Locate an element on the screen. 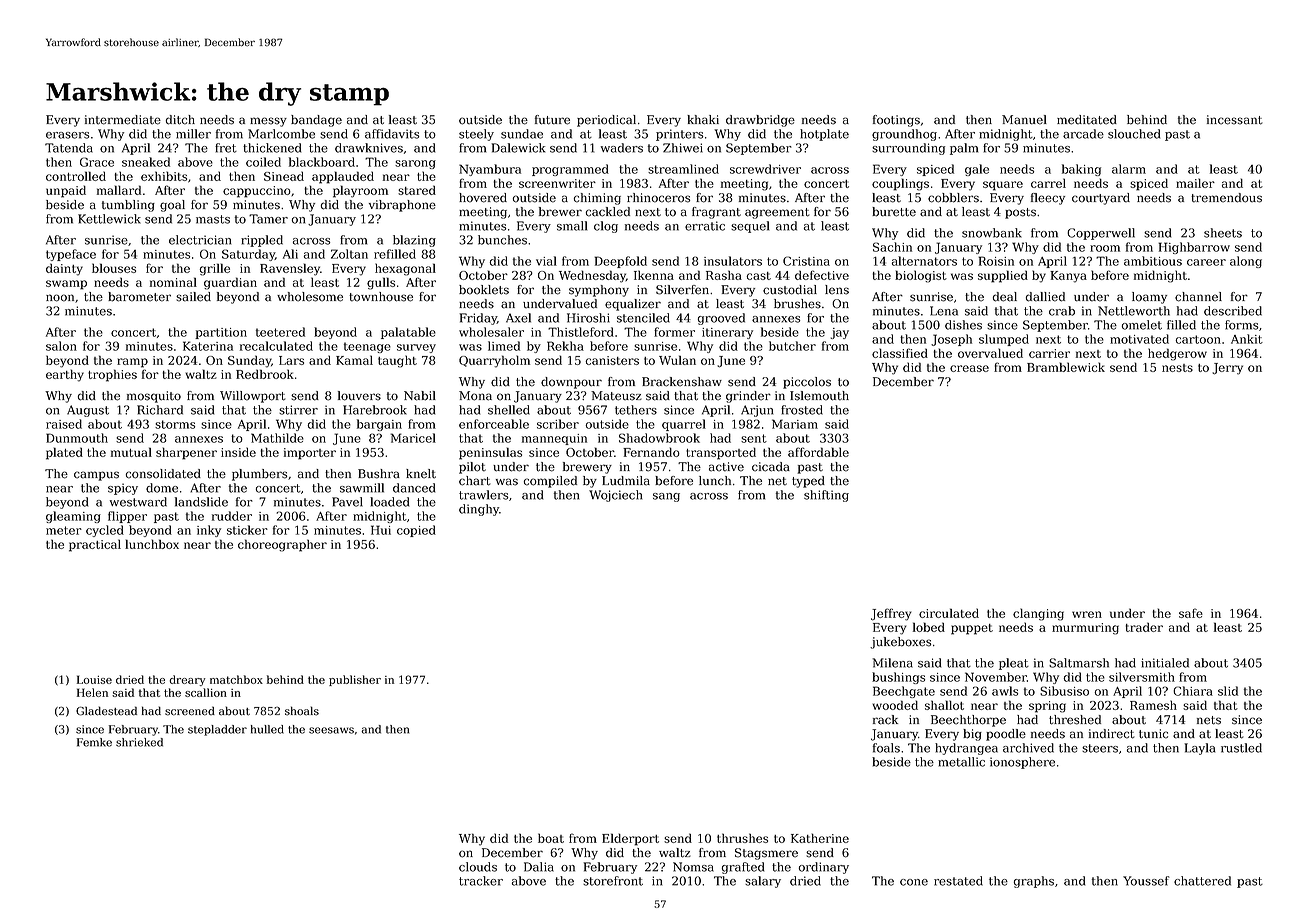 The height and width of the screenshot is (924, 1308). boat is located at coordinates (551, 838).
